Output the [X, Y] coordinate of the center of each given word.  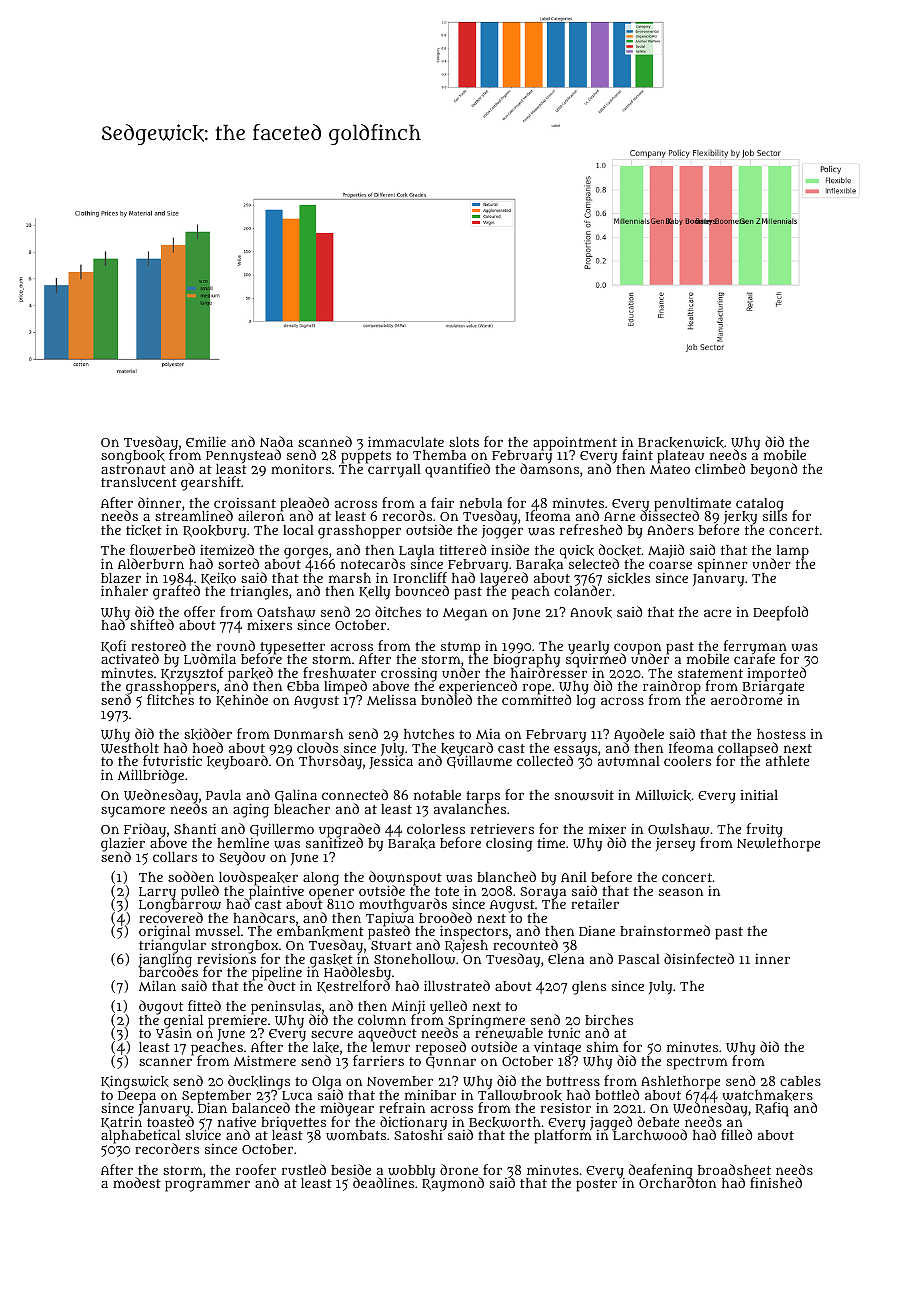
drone [459, 1169]
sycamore [133, 812]
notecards [373, 563]
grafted [176, 593]
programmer [207, 1186]
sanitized [334, 843]
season [681, 892]
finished [776, 1182]
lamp [792, 552]
